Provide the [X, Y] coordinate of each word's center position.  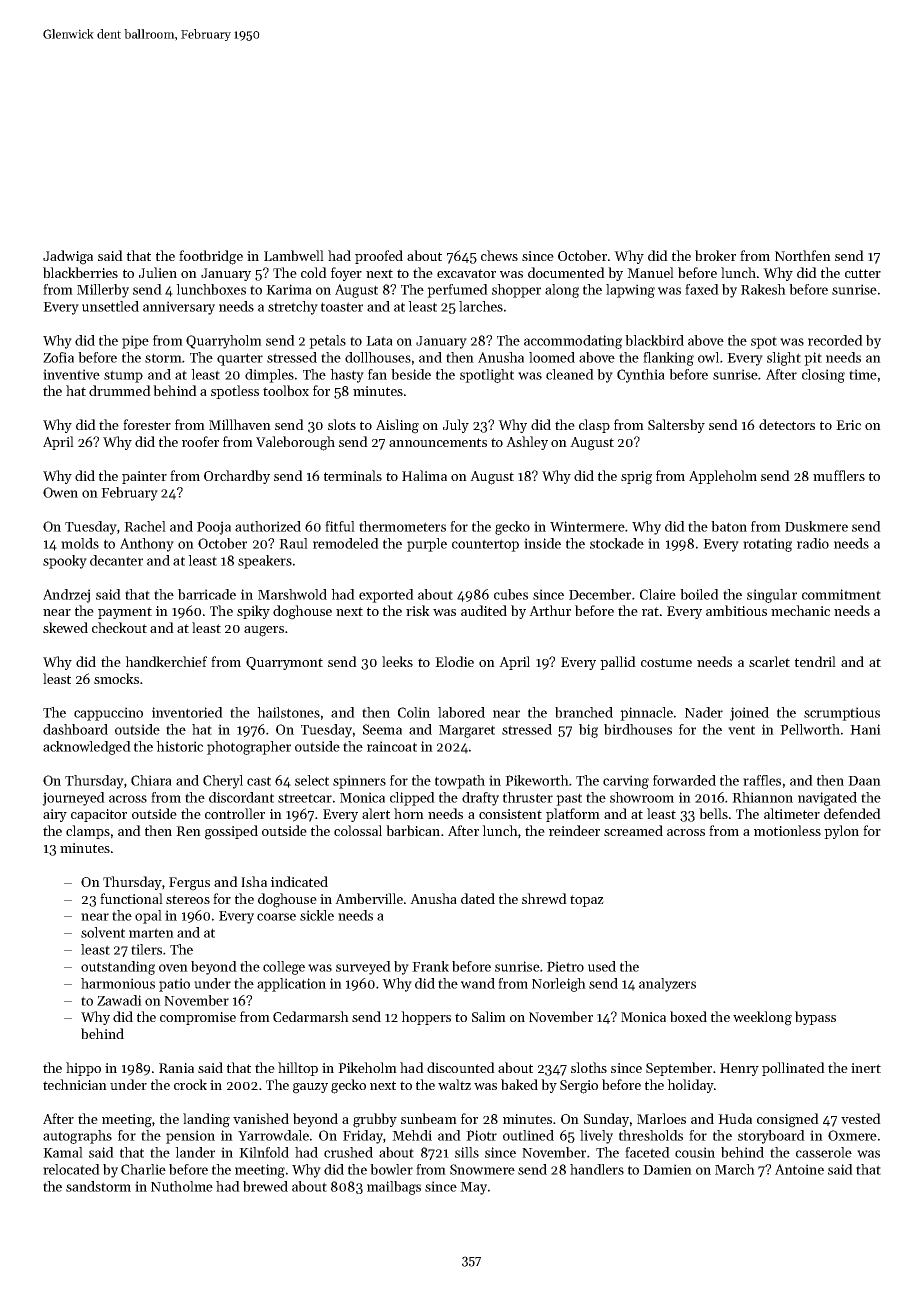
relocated [71, 1169]
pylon [841, 832]
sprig [636, 478]
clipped [412, 799]
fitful [340, 526]
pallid [618, 663]
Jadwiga [68, 257]
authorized [268, 526]
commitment [841, 594]
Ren [188, 831]
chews [499, 255]
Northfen [803, 255]
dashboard [75, 729]
